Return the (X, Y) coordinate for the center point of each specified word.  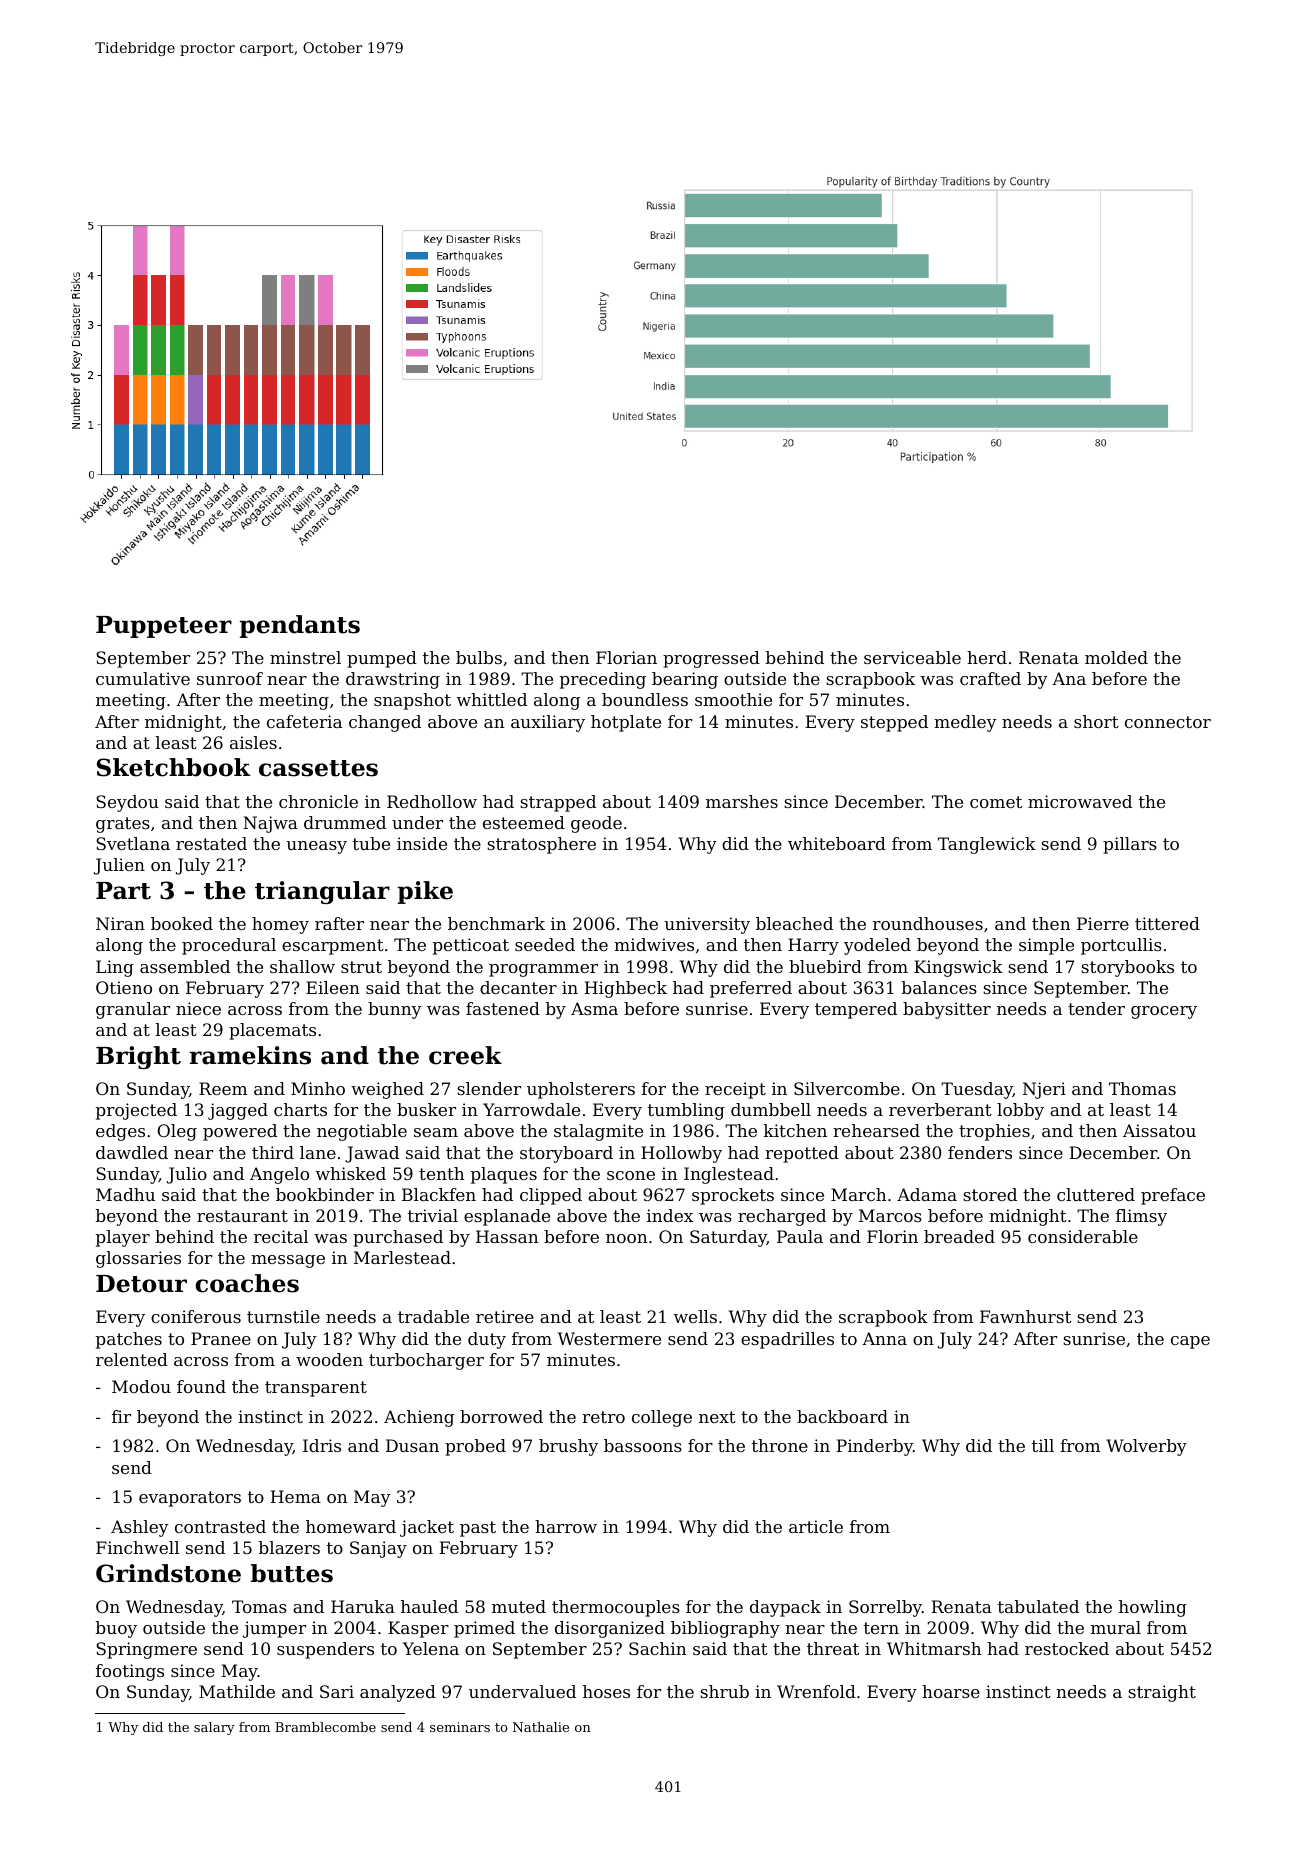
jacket (427, 1528)
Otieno (124, 987)
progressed (711, 659)
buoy (116, 1629)
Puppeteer (164, 627)
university (707, 925)
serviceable (912, 657)
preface (1173, 1196)
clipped (551, 1196)
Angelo (279, 1175)
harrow (566, 1526)
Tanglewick (987, 845)
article (816, 1526)
